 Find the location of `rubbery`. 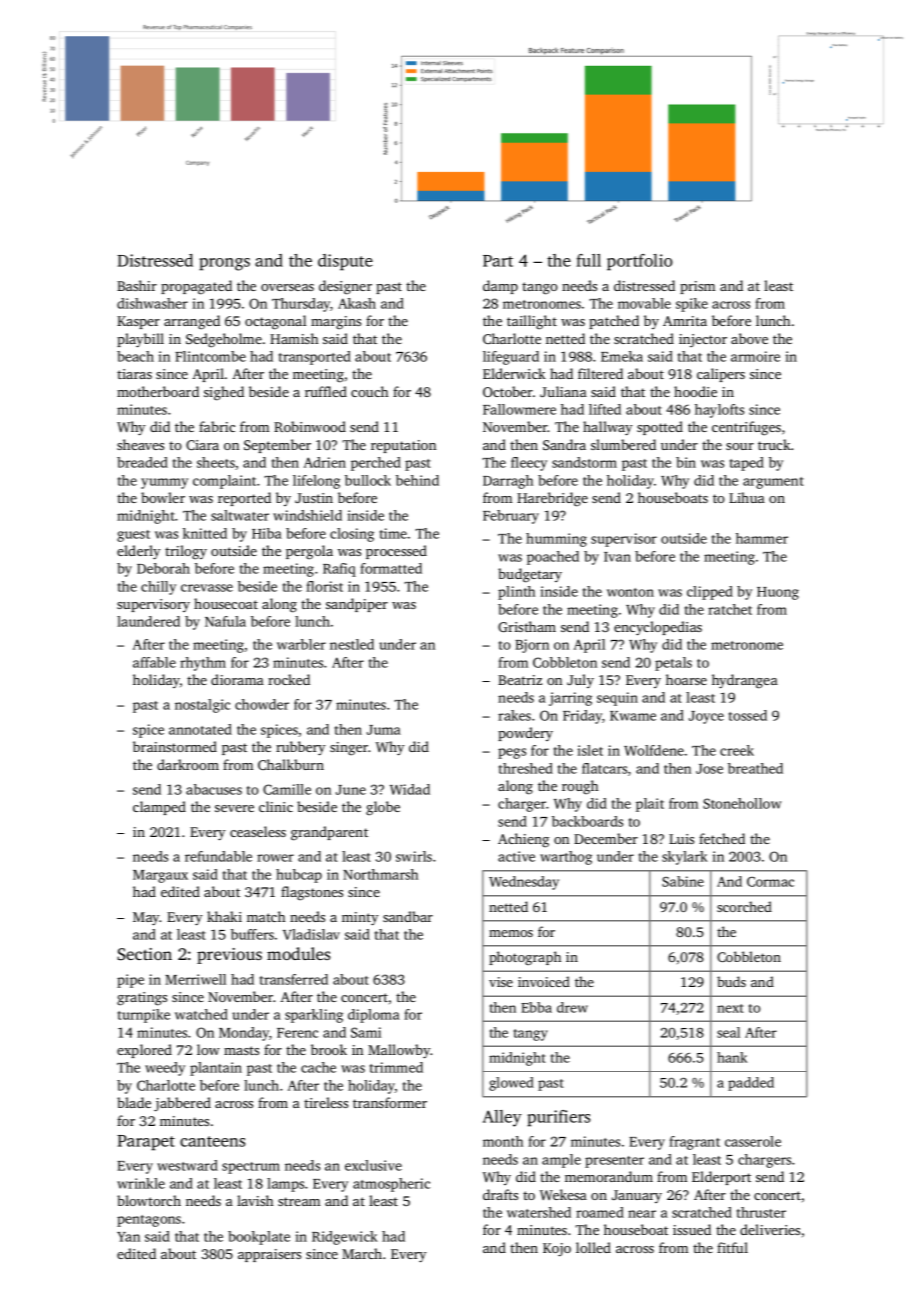

rubbery is located at coordinates (301, 748).
